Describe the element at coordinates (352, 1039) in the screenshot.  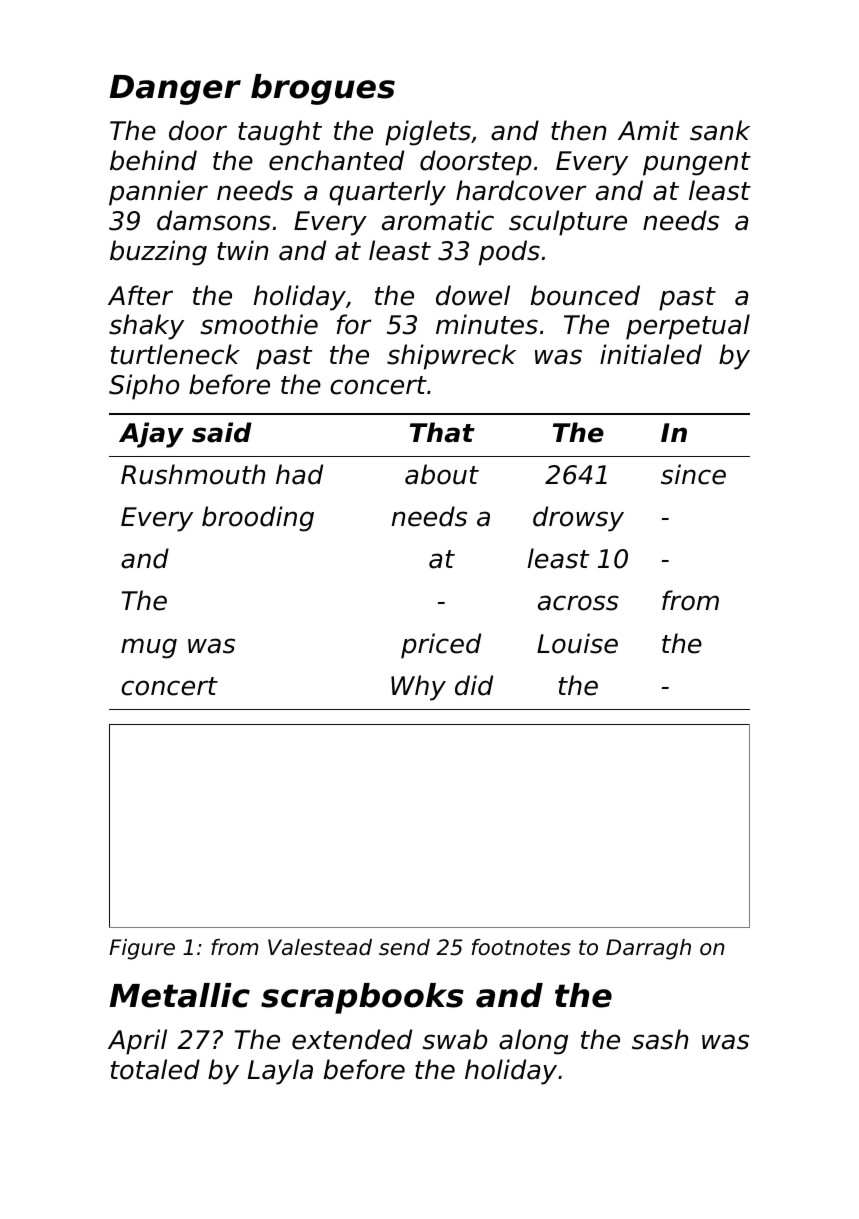
I see `extended` at that location.
